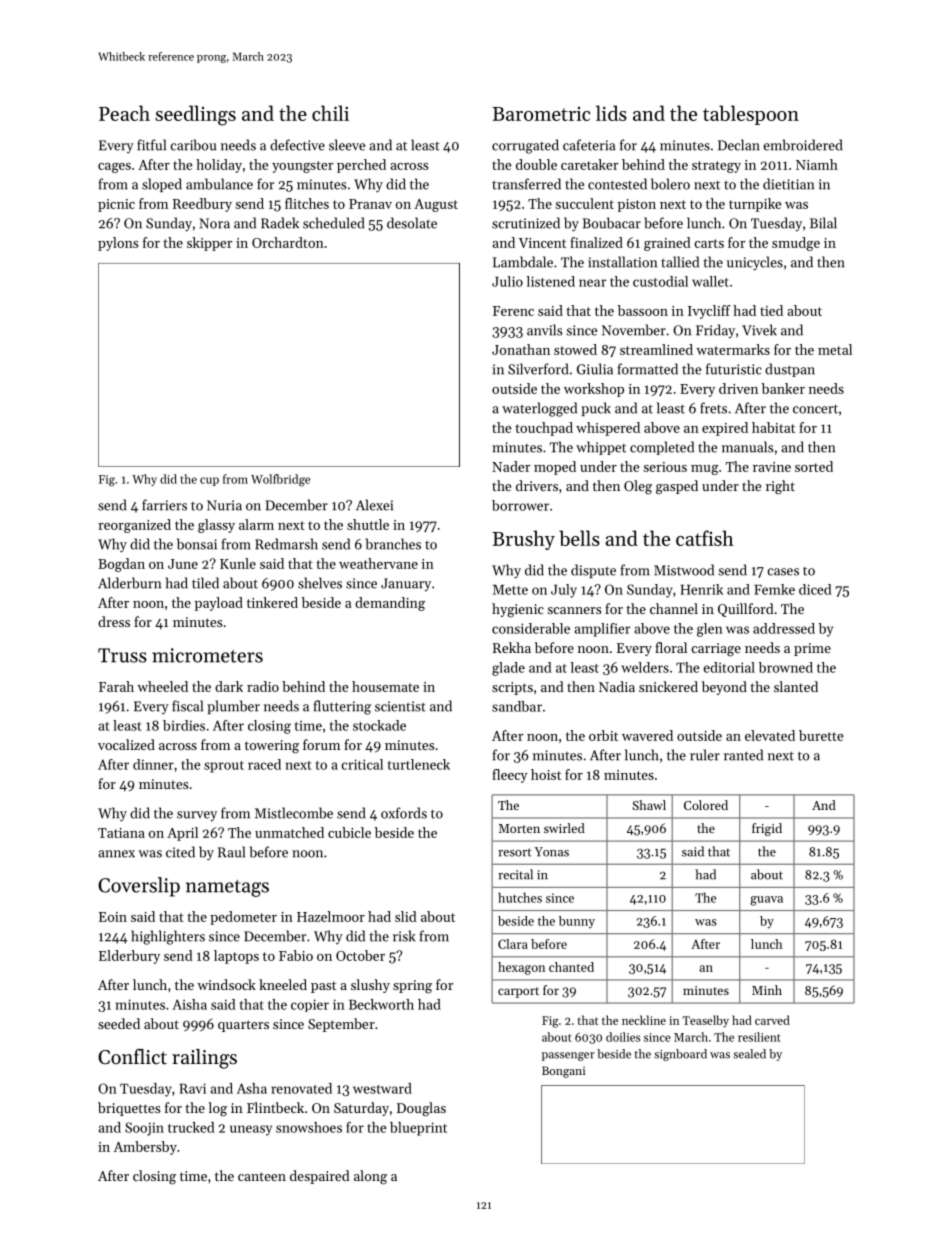 This screenshot has width=952, height=1233. I want to click on sealed, so click(749, 1054).
